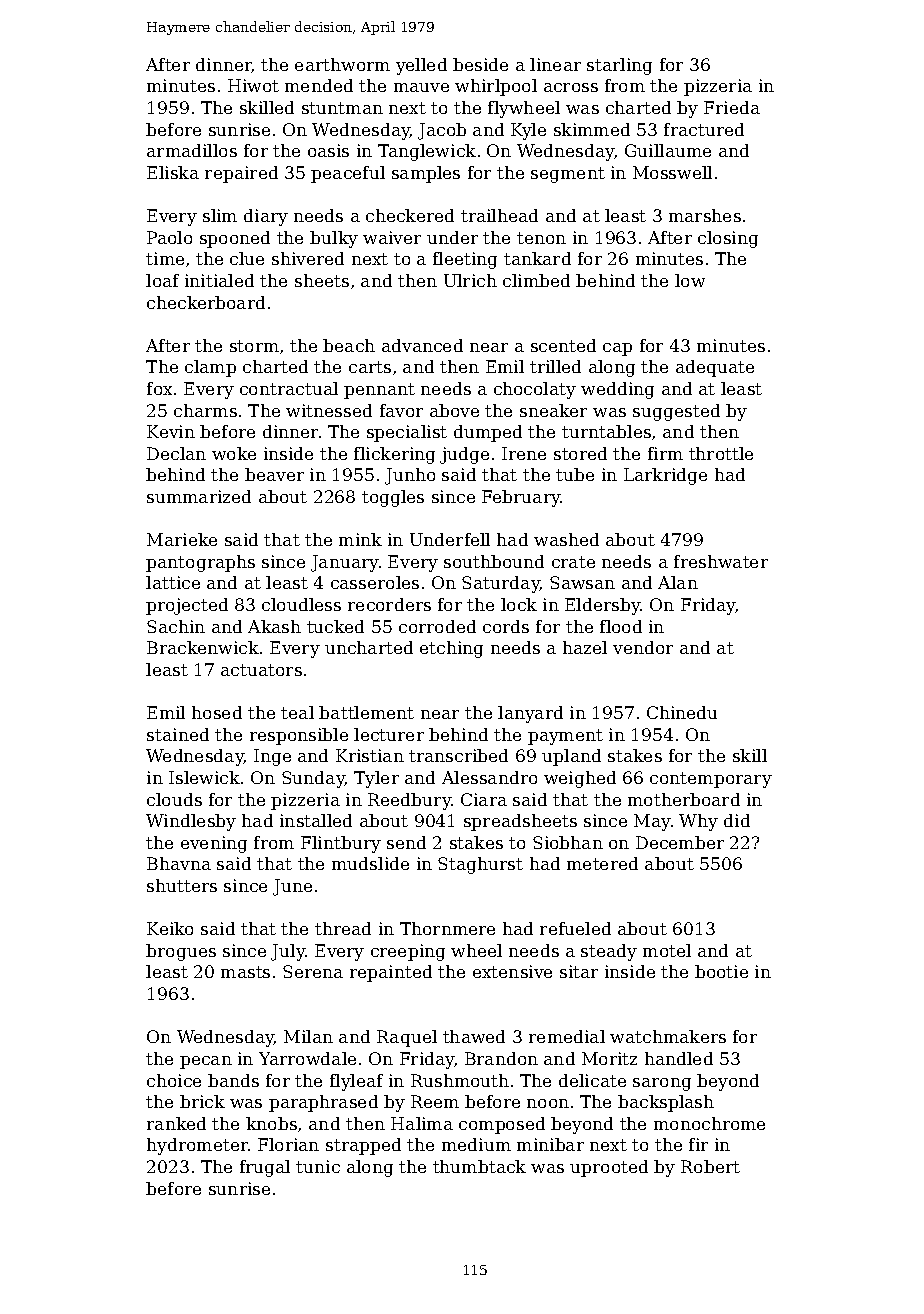  I want to click on throttle, so click(721, 453).
